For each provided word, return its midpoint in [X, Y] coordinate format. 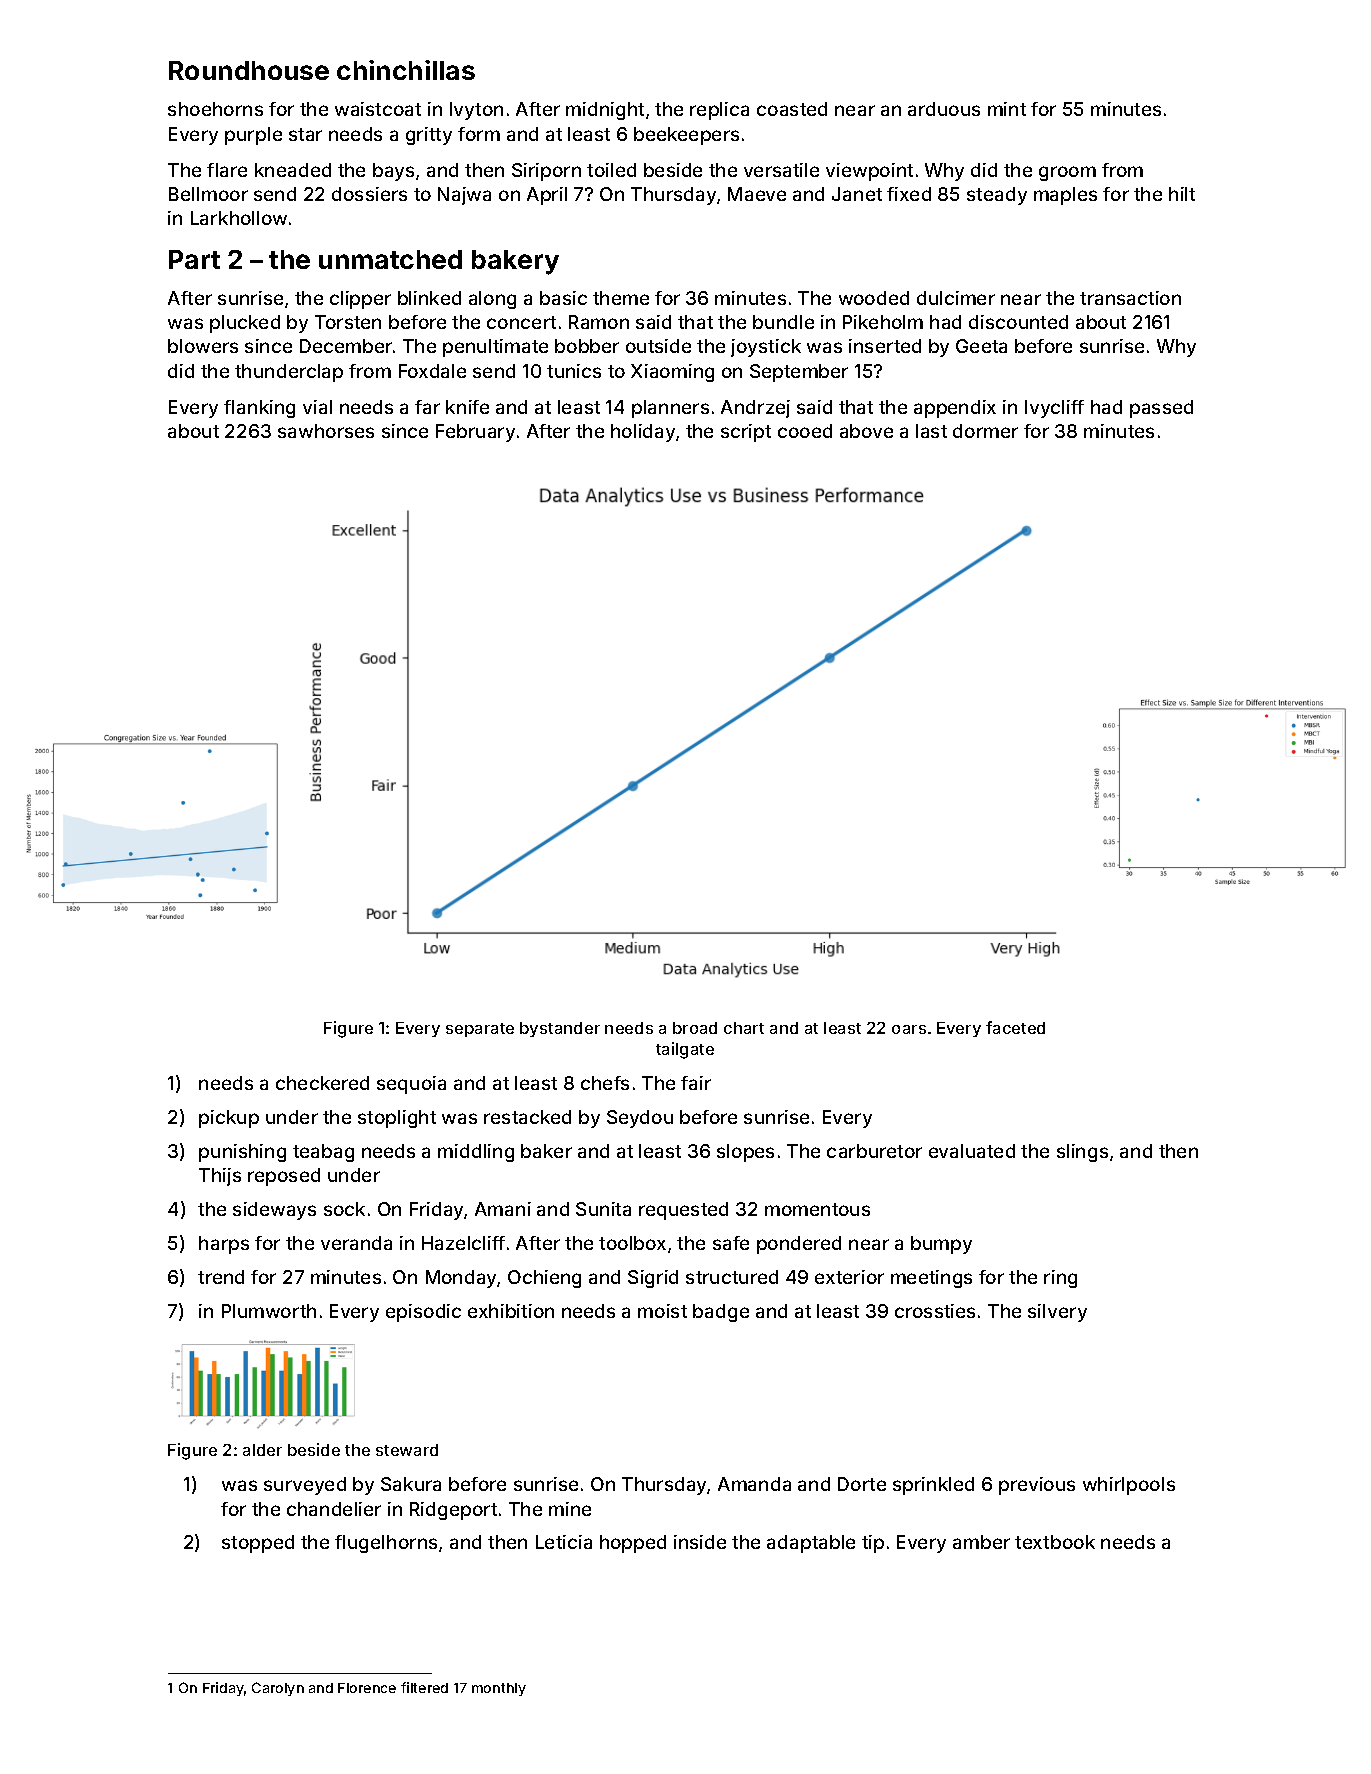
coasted [792, 109]
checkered [322, 1083]
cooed [805, 431]
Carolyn [278, 1689]
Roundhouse [249, 70]
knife [467, 407]
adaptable [811, 1544]
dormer [985, 431]
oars [909, 1029]
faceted [1015, 1027]
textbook [1055, 1542]
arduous [944, 109]
